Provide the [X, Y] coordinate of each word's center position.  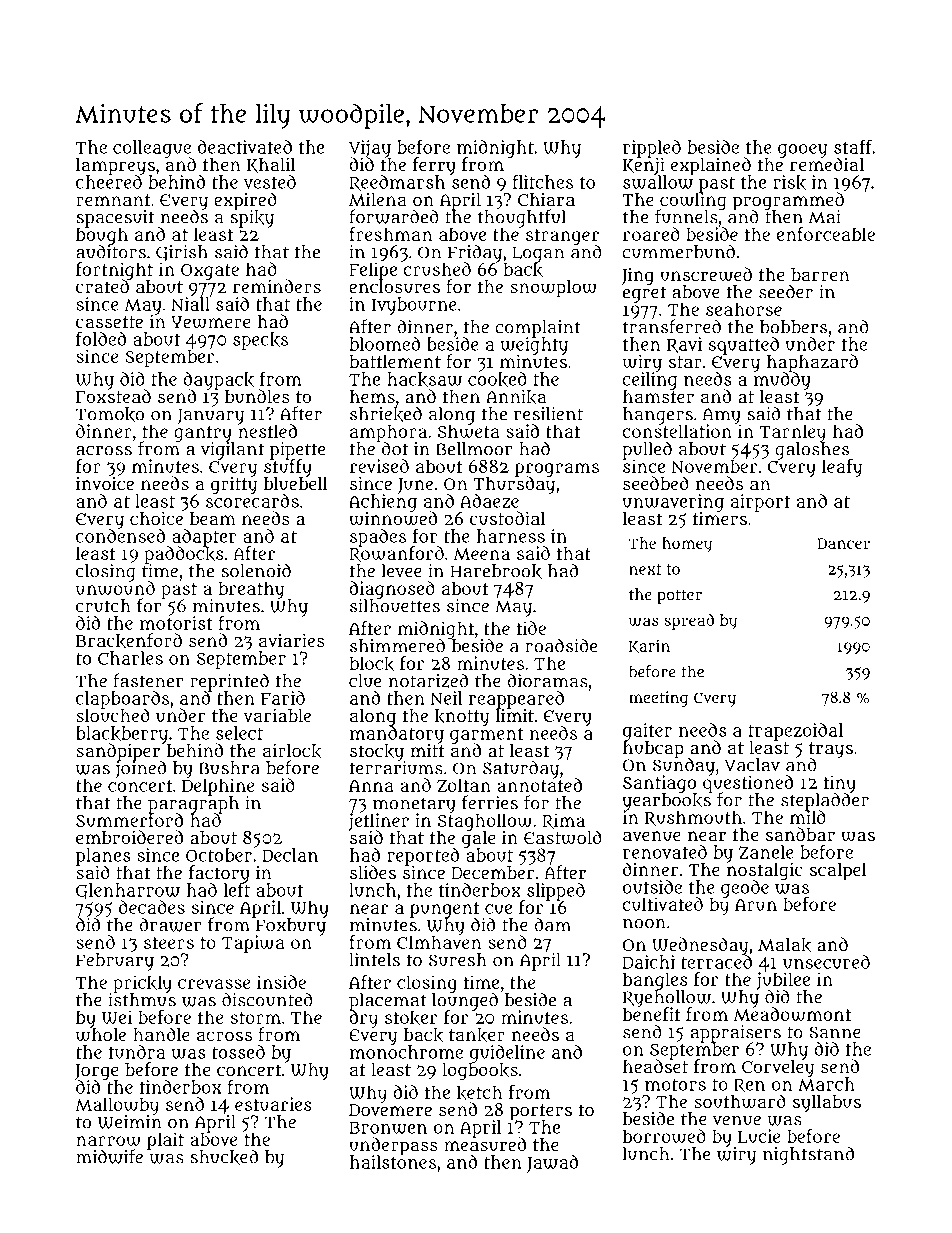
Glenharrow [128, 891]
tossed [238, 1052]
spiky [252, 219]
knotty [462, 718]
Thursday [514, 485]
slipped [556, 891]
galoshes [812, 450]
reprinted [229, 682]
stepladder [825, 801]
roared [651, 234]
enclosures [394, 286]
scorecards [252, 501]
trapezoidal [795, 732]
